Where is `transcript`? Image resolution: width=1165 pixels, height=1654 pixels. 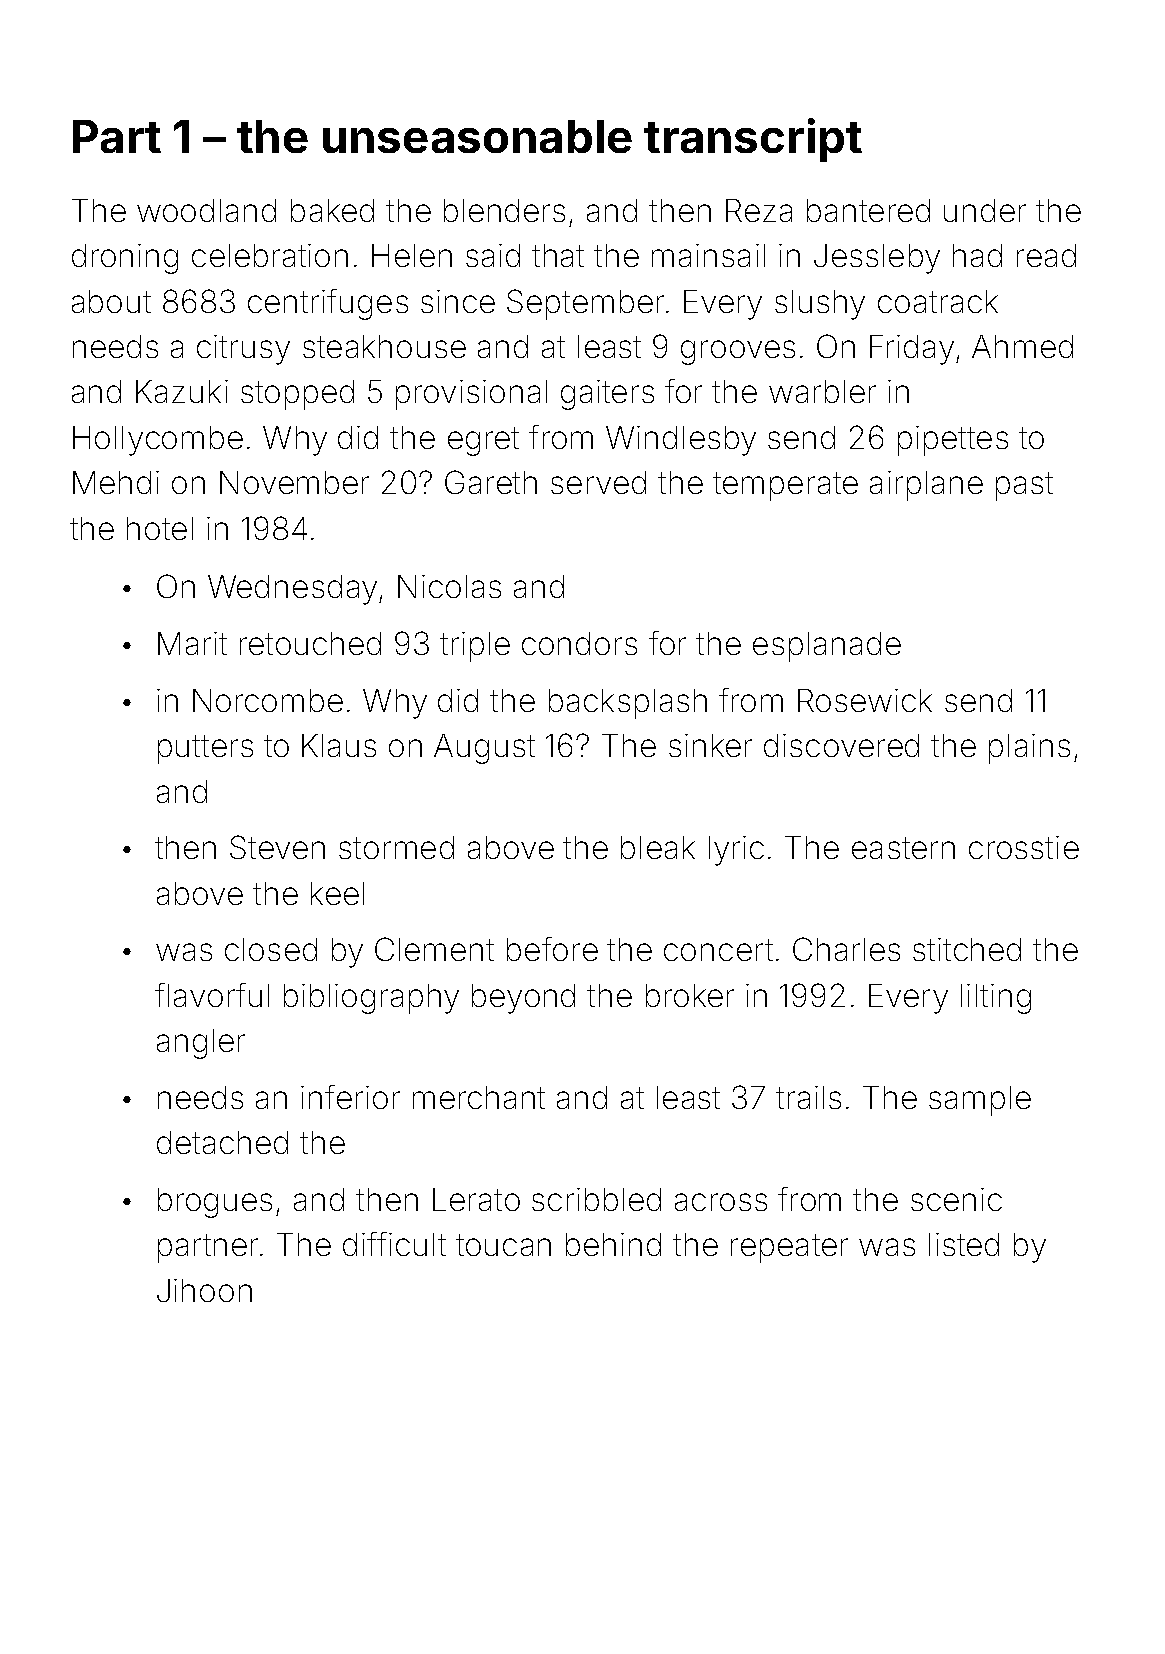 transcript is located at coordinates (753, 140).
